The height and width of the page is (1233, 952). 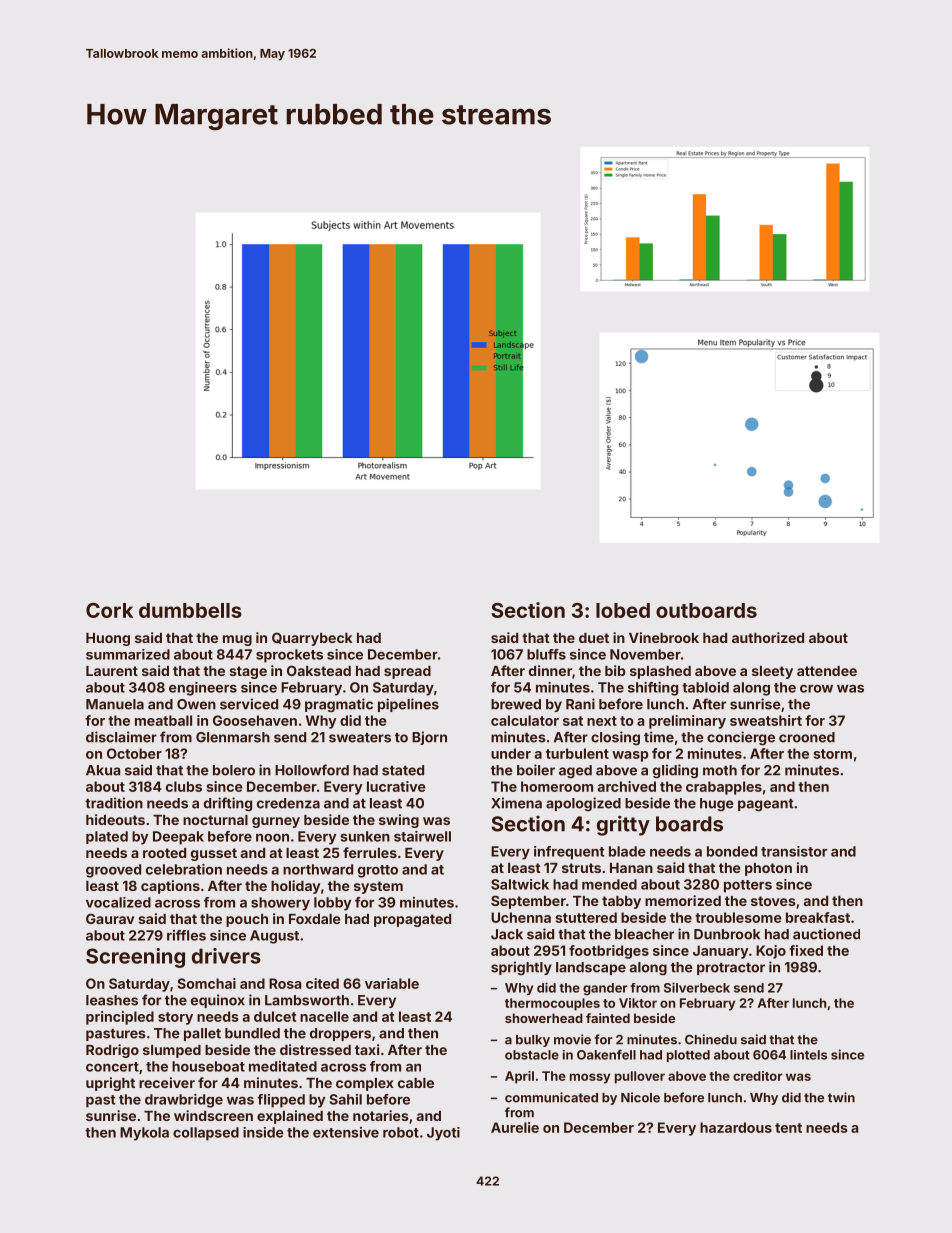 What do you see at coordinates (768, 637) in the page?
I see `authorized` at bounding box center [768, 637].
